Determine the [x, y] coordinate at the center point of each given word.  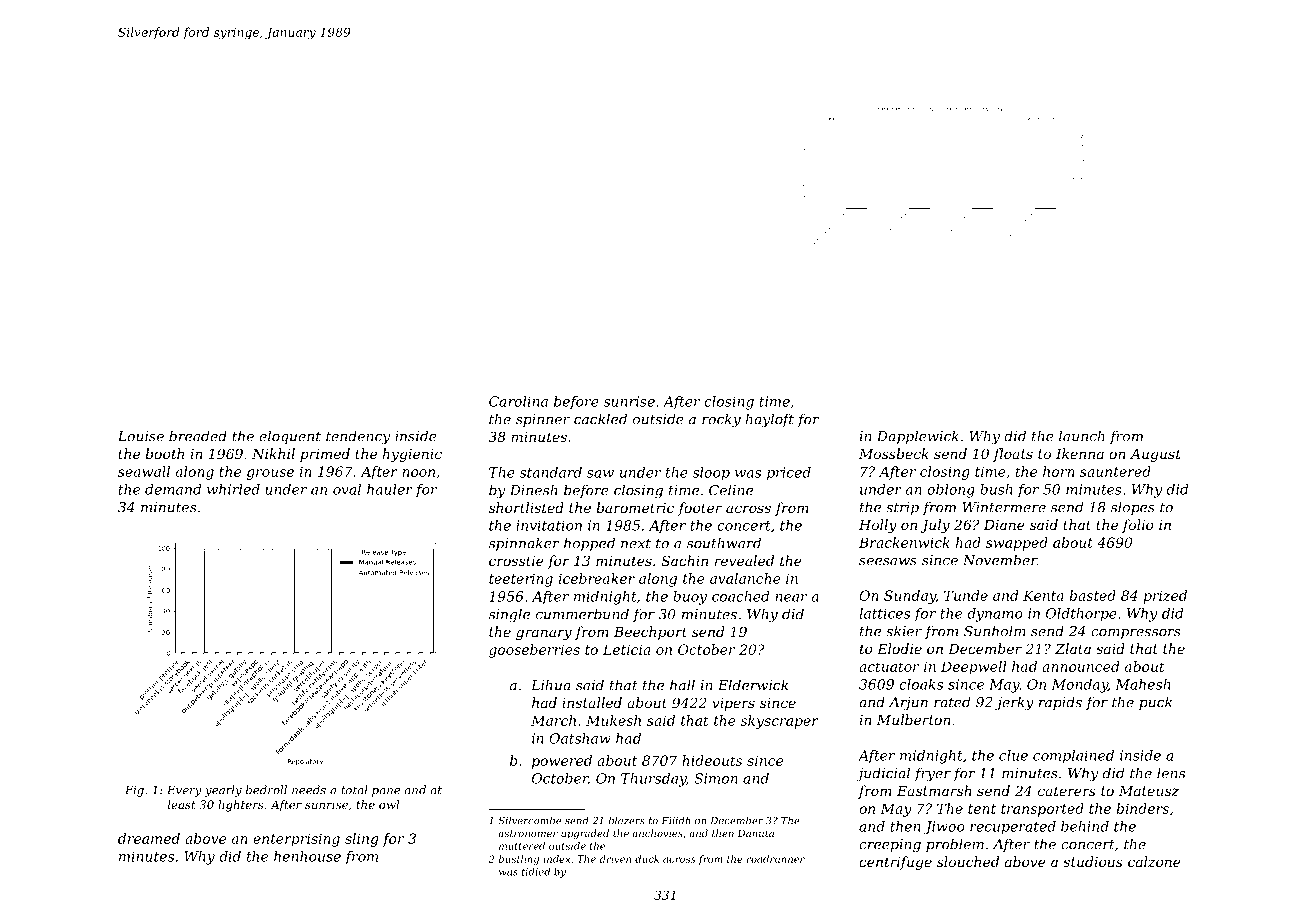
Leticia [626, 649]
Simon [716, 778]
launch [1082, 436]
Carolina [518, 401]
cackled [600, 419]
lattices [885, 613]
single [509, 615]
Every [184, 791]
